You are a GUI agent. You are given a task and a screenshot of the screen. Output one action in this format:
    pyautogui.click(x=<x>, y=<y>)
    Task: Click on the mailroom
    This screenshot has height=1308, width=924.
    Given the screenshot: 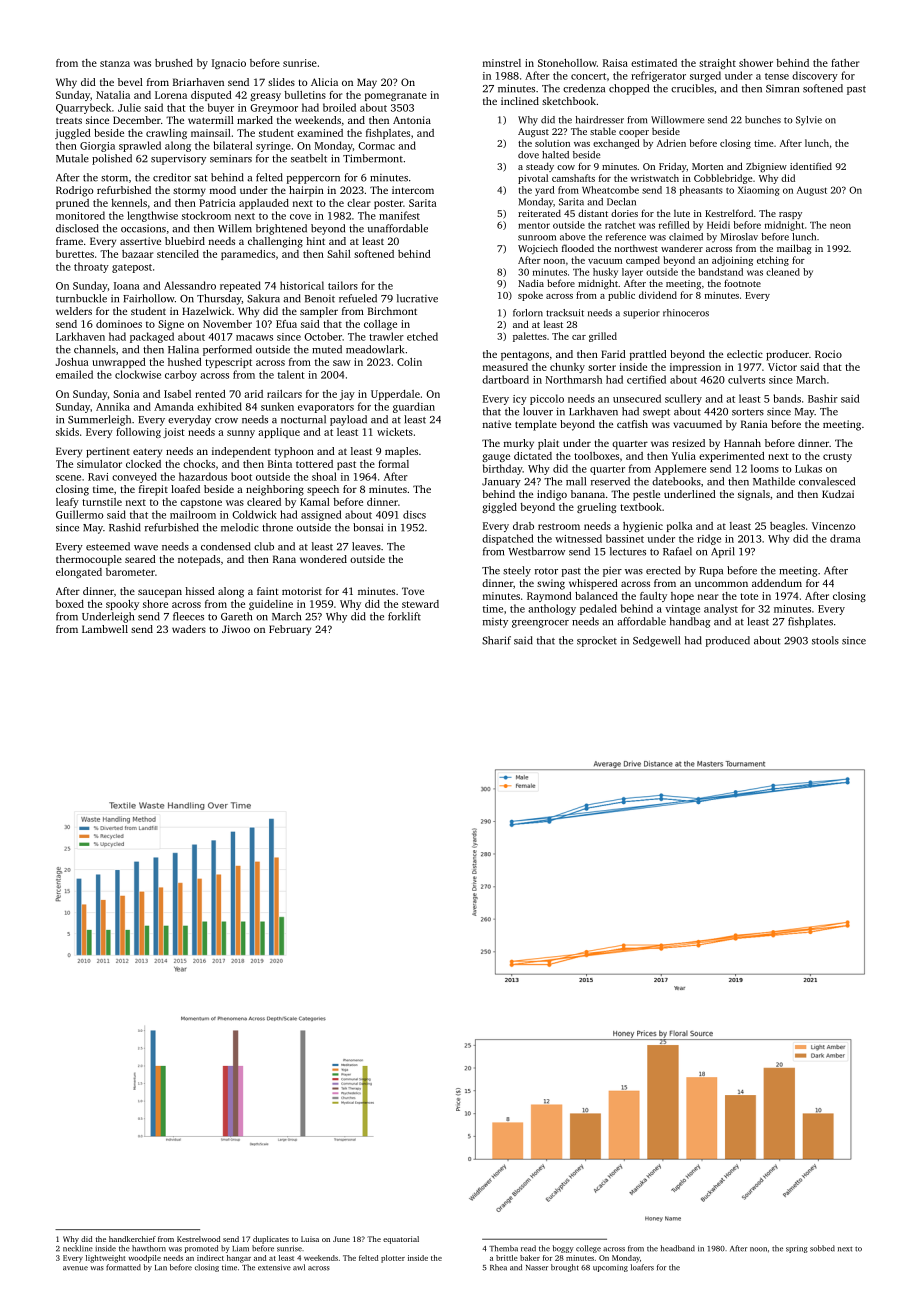 What is the action you would take?
    pyautogui.click(x=193, y=514)
